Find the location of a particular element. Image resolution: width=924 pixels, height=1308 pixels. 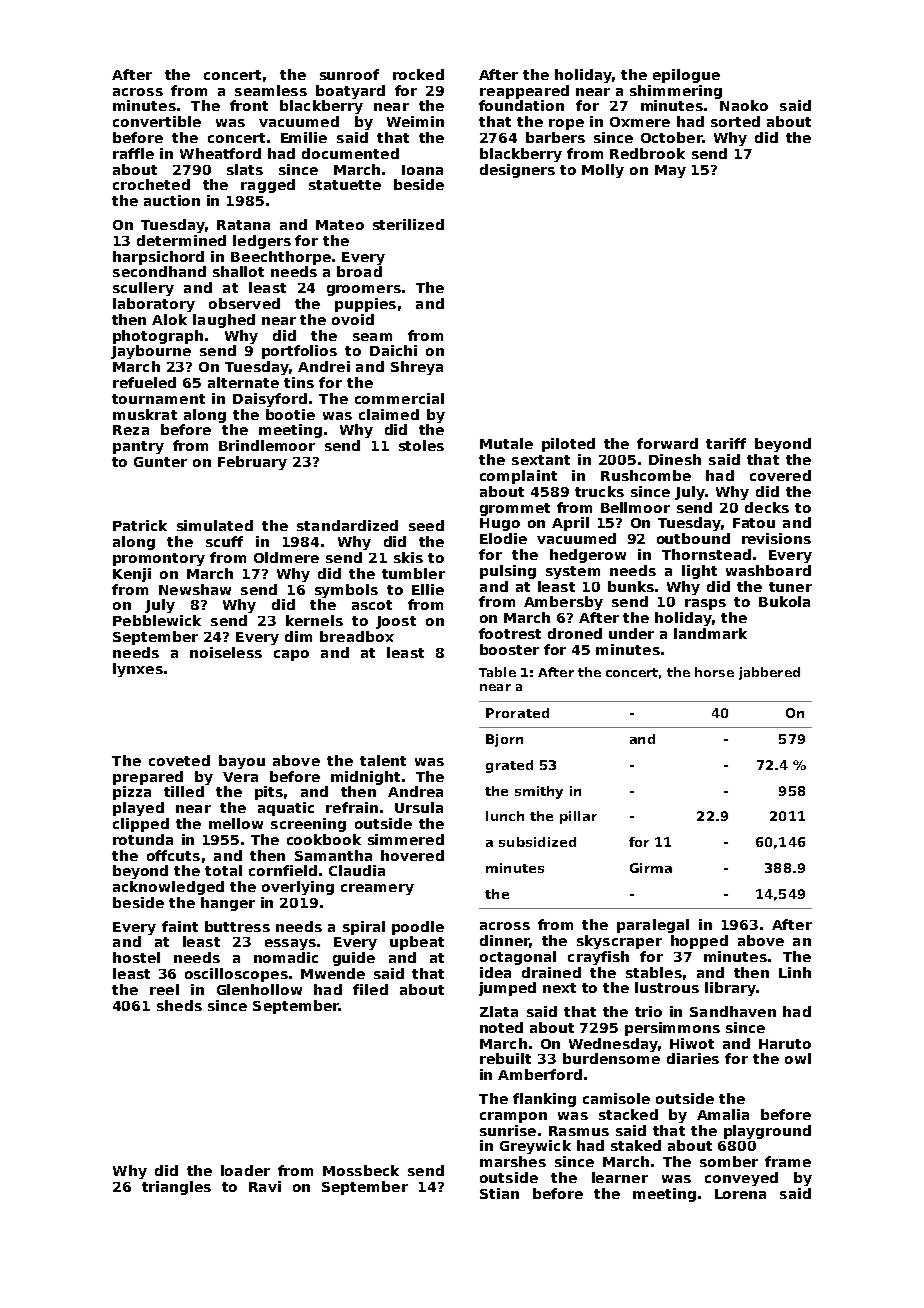

Wheatford is located at coordinates (220, 153).
